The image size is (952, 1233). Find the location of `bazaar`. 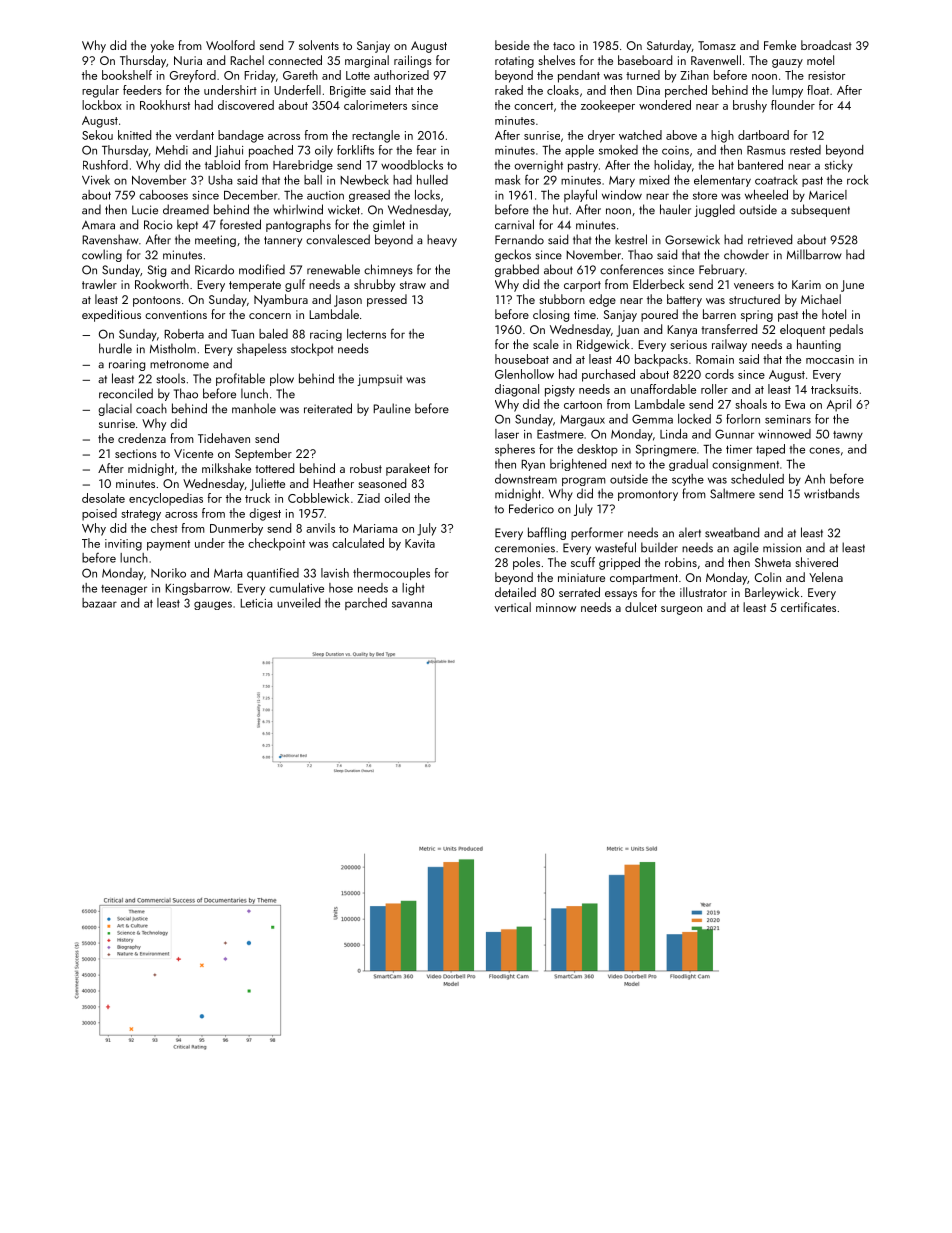

bazaar is located at coordinates (99, 603).
